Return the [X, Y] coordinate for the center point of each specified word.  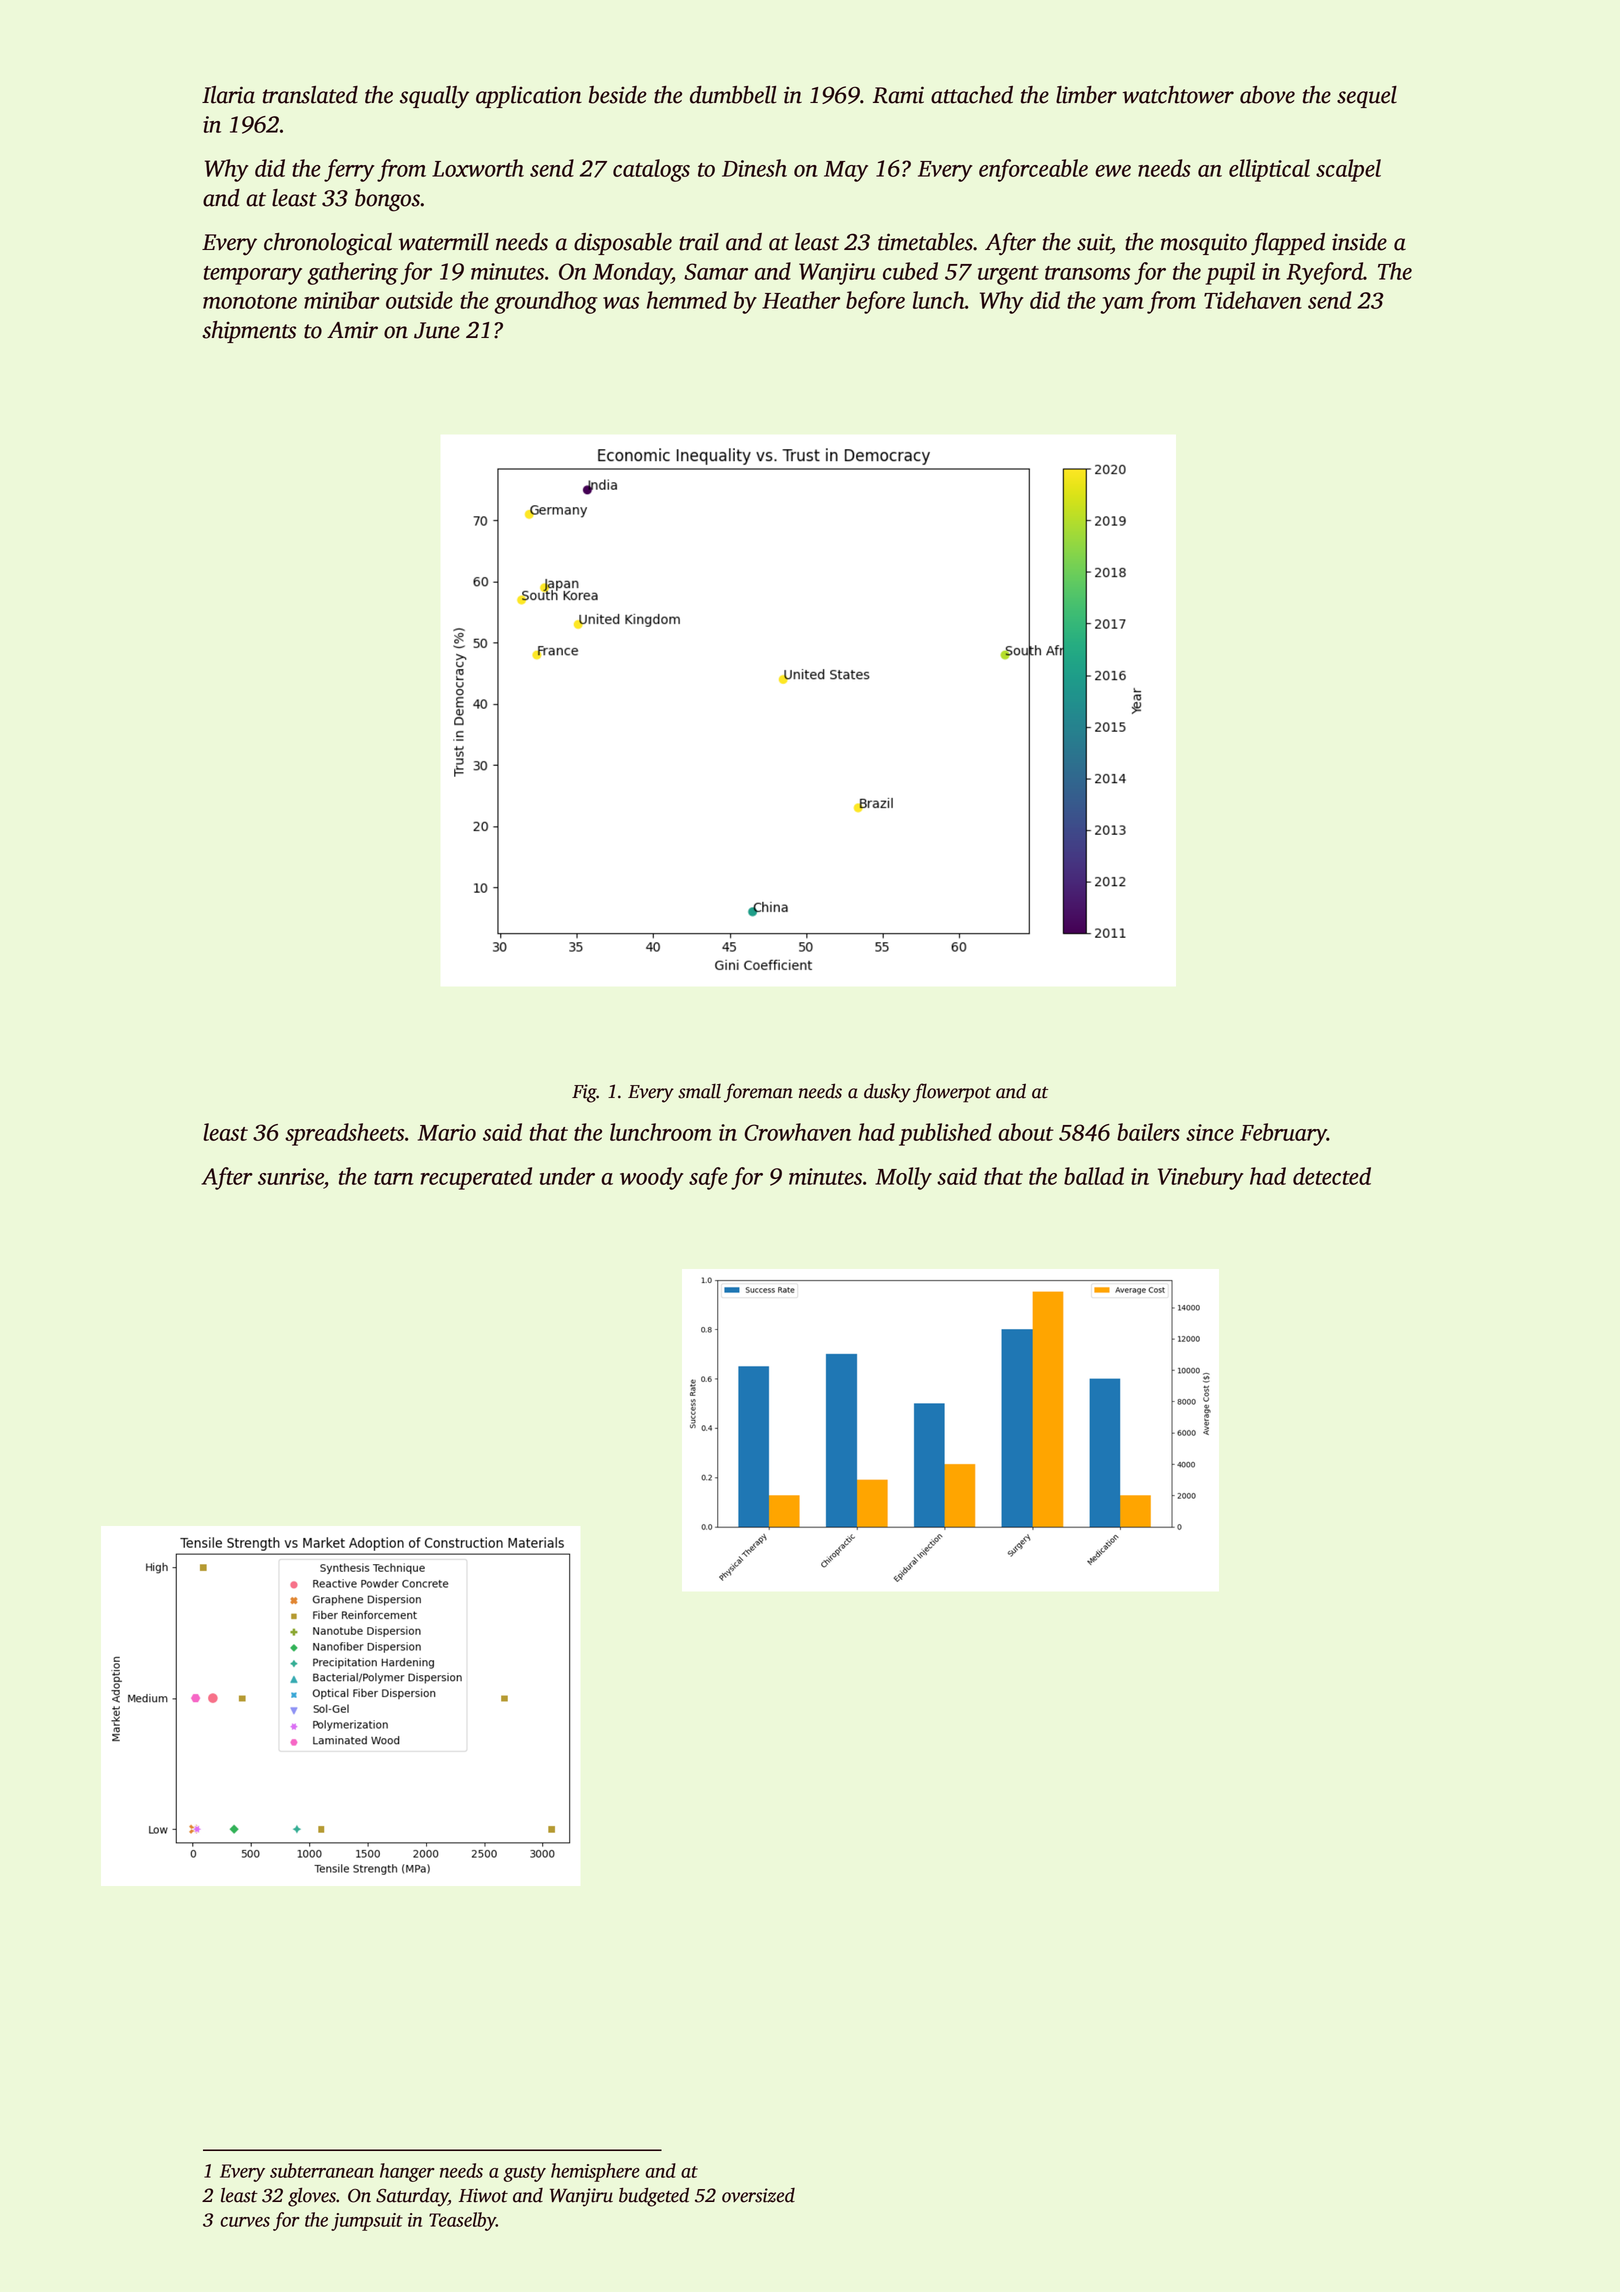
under [567, 1176]
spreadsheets [344, 1134]
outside [419, 300]
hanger [407, 2172]
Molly [903, 1178]
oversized [758, 2195]
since [1210, 1132]
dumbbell [733, 95]
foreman [758, 1093]
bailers [1148, 1132]
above [1267, 95]
